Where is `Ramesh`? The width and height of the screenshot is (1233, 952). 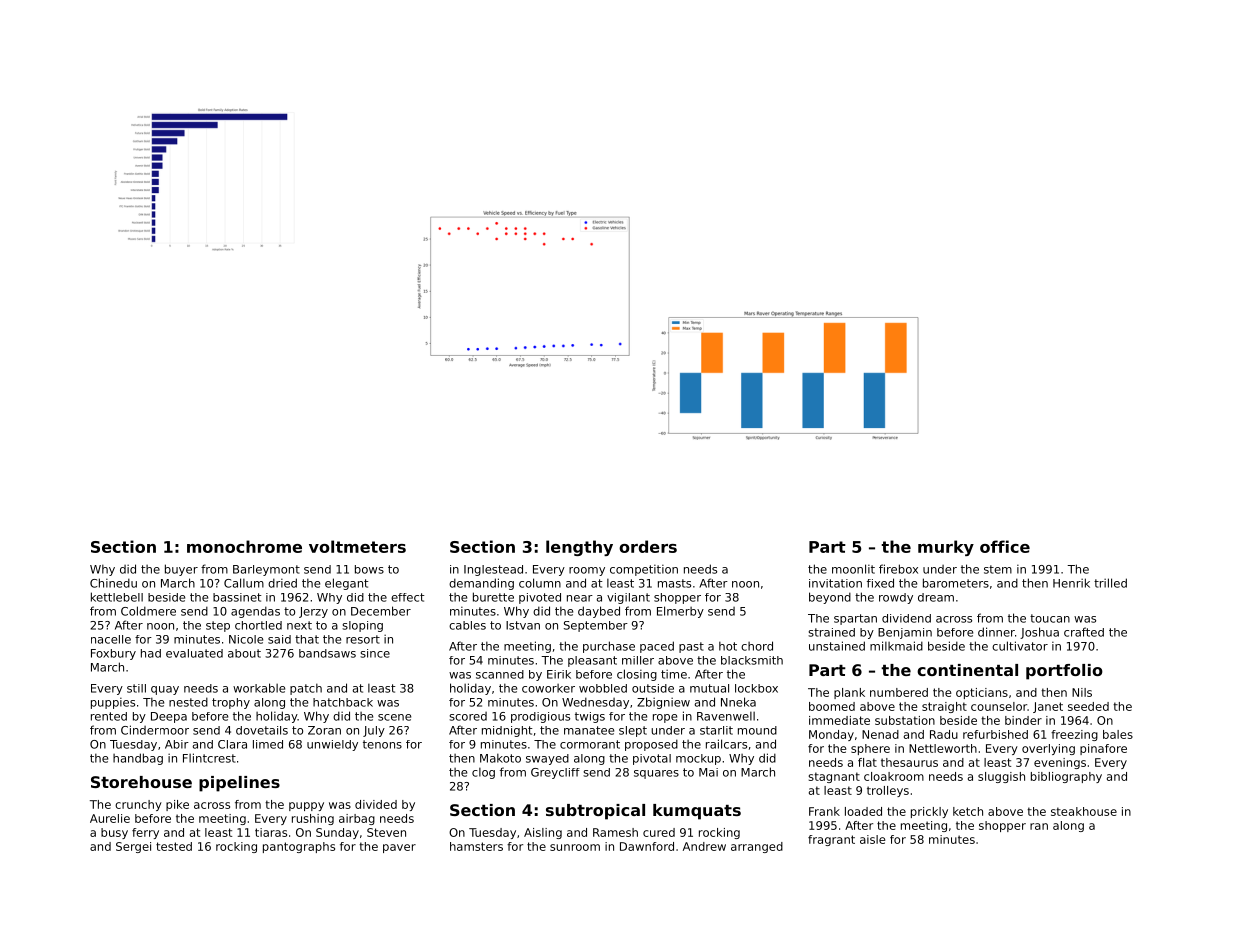 Ramesh is located at coordinates (615, 832).
